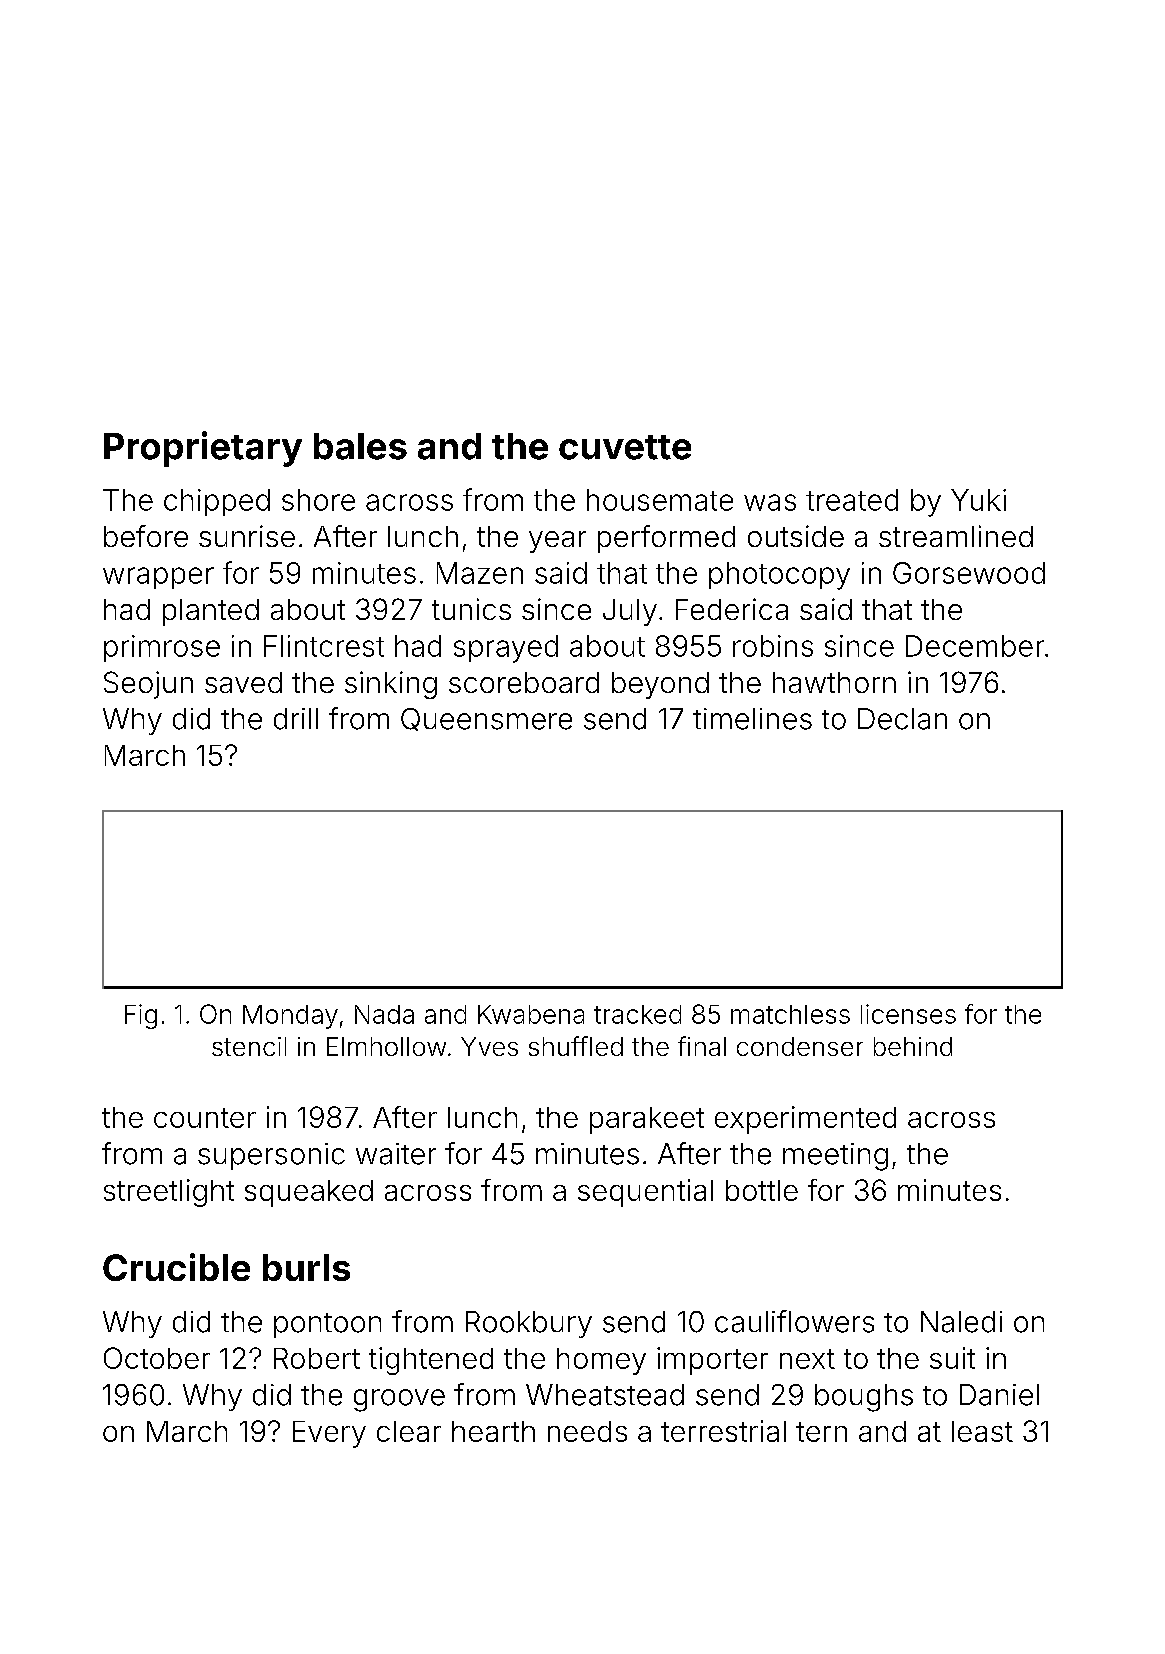  Describe the element at coordinates (290, 1017) in the image. I see `Monday` at that location.
